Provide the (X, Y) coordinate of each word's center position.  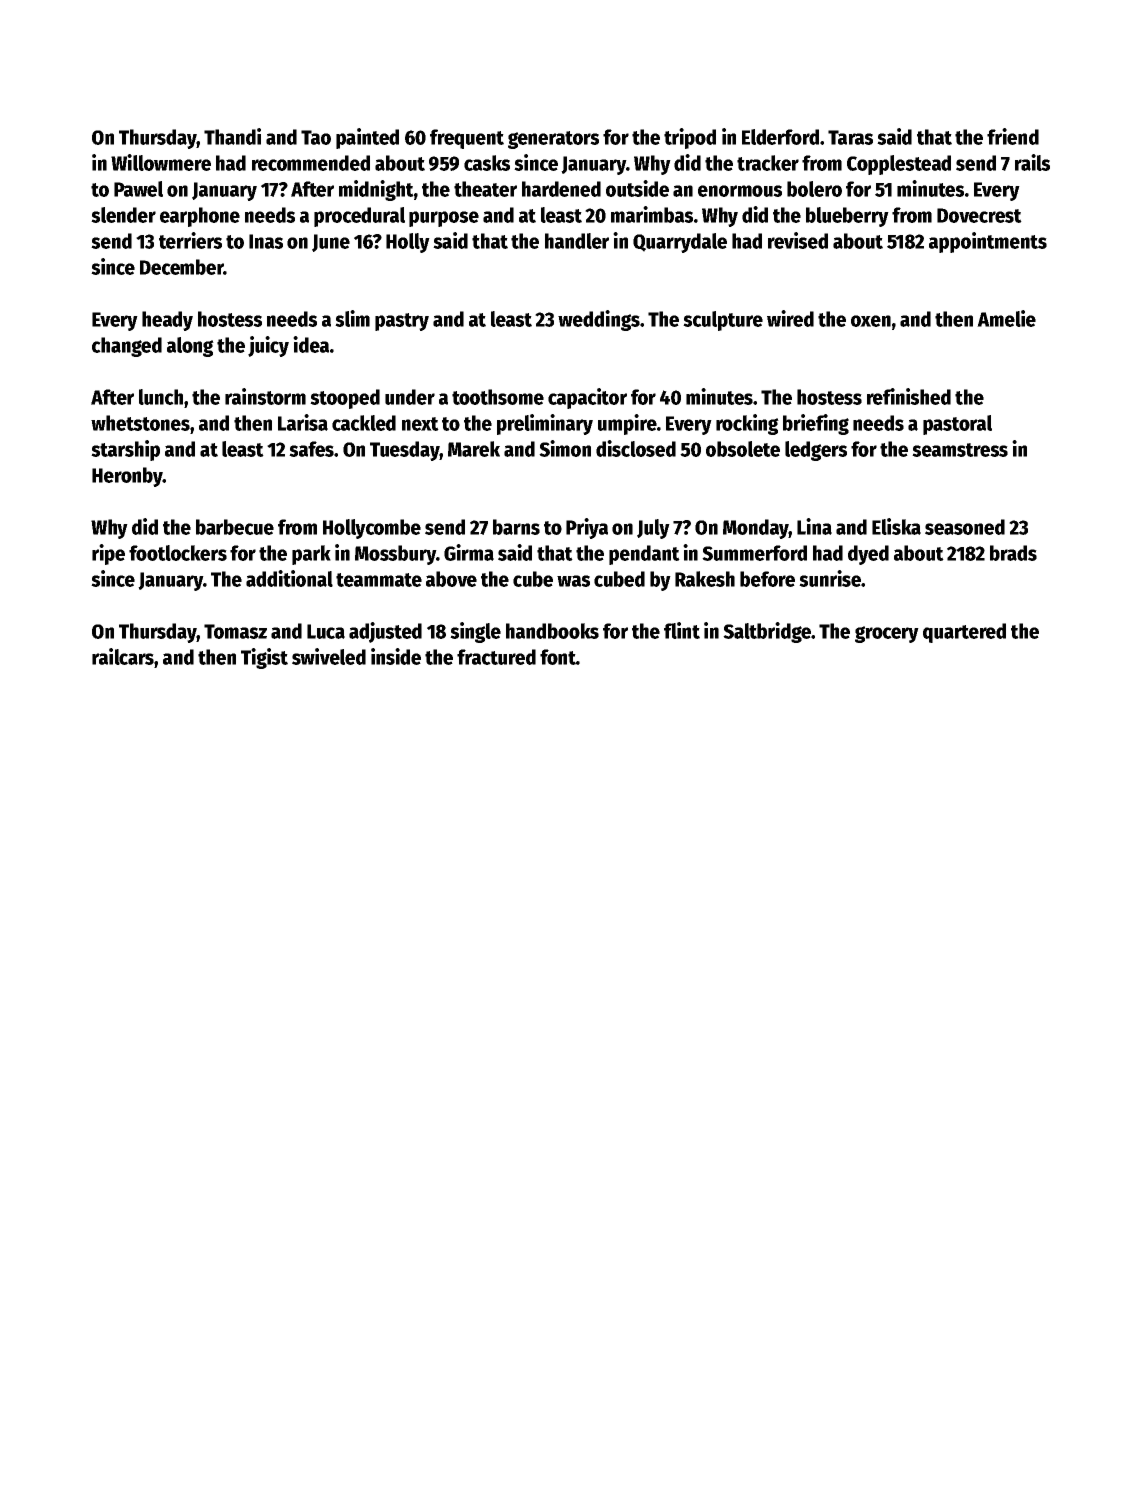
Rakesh (705, 579)
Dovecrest (979, 215)
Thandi (232, 136)
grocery (887, 634)
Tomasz (235, 631)
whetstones (140, 423)
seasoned (965, 527)
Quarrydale (680, 243)
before (767, 579)
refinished (909, 396)
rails (1032, 162)
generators (553, 140)
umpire (627, 424)
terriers (190, 240)
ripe (108, 554)
